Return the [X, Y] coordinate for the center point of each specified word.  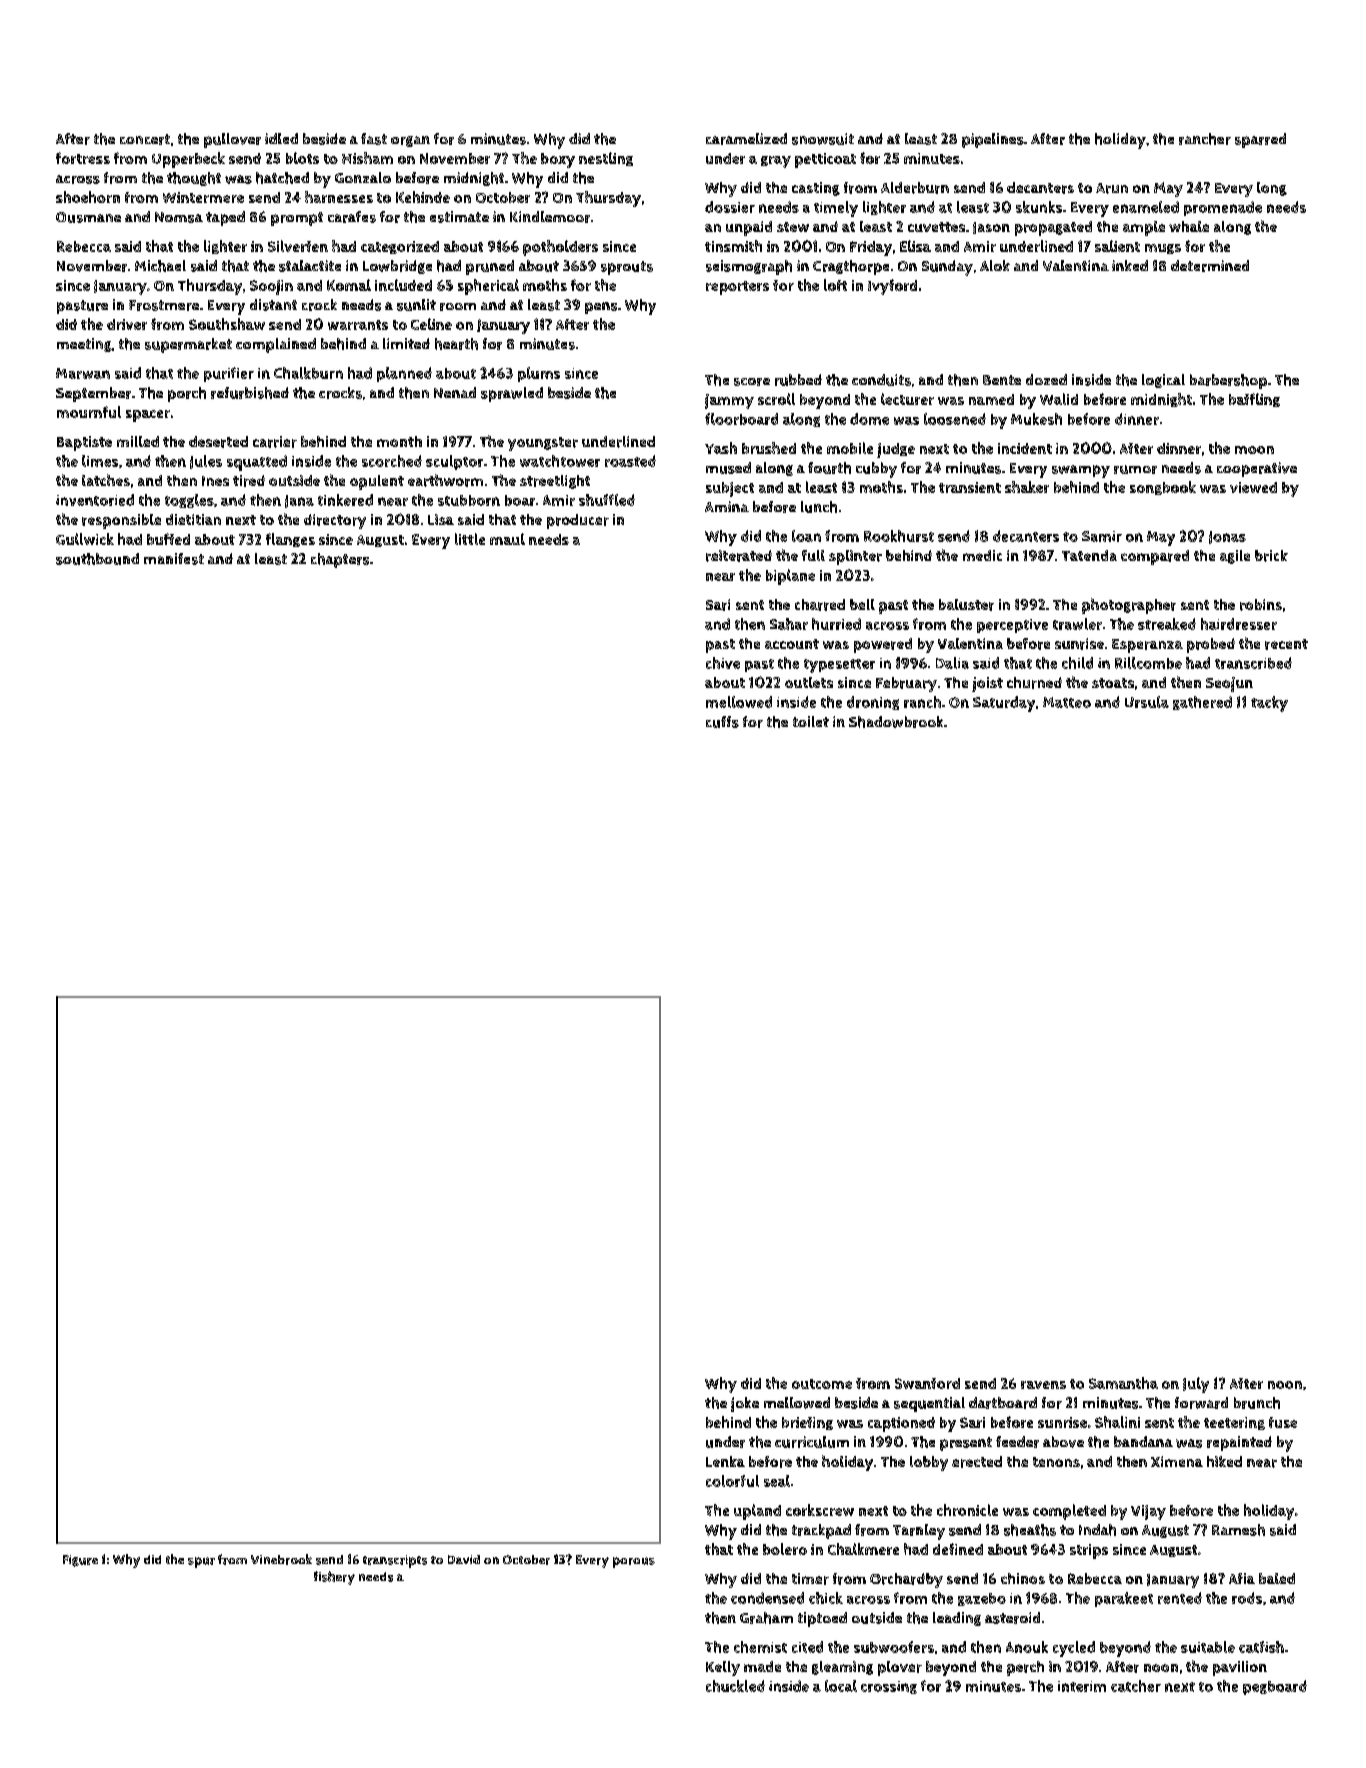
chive [723, 663]
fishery [334, 1578]
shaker [1027, 487]
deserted [218, 442]
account [792, 644]
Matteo [1067, 702]
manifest [174, 559]
